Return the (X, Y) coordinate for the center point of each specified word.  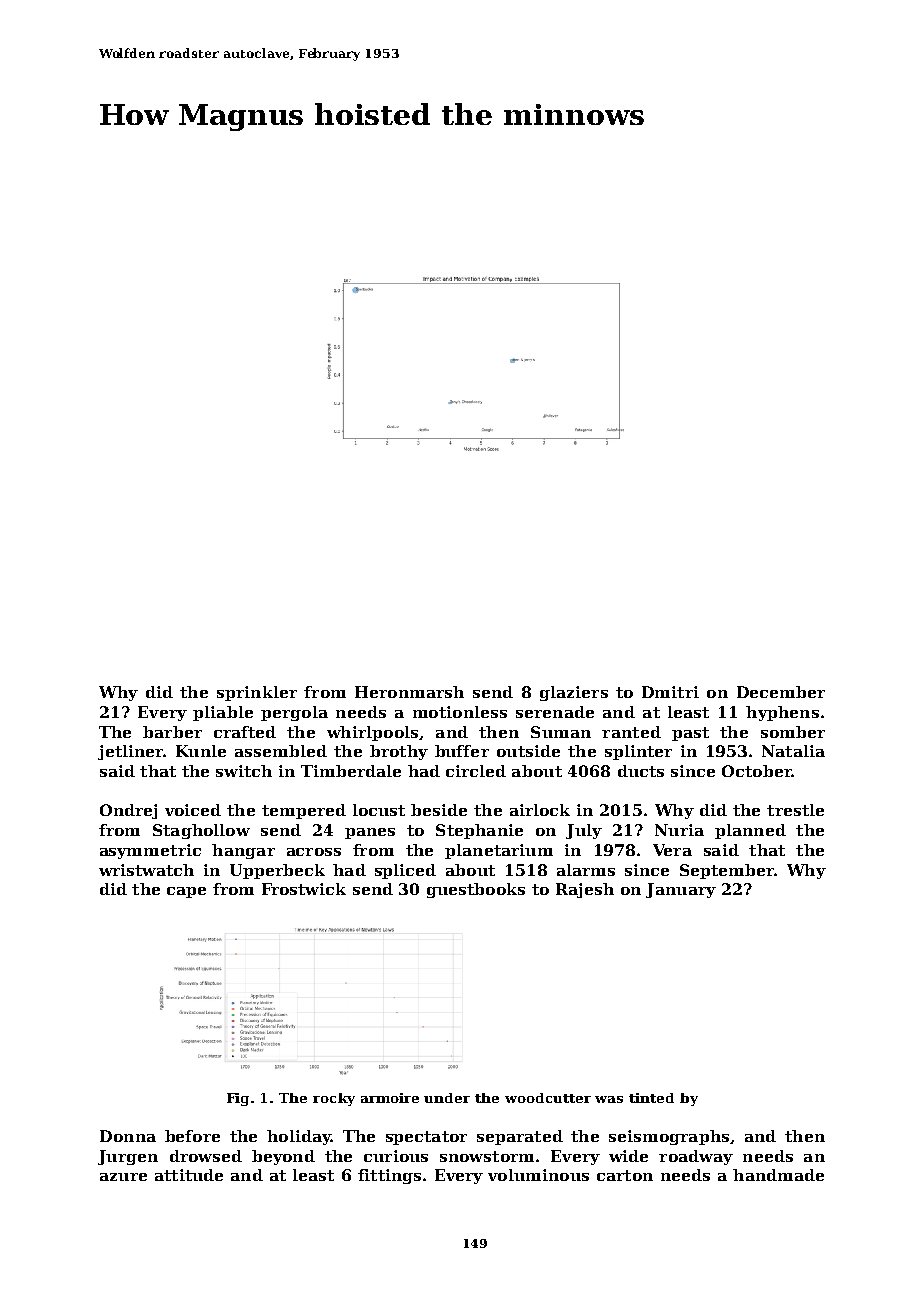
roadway (696, 1157)
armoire (390, 1098)
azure (123, 1177)
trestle (795, 810)
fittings (389, 1176)
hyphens (782, 713)
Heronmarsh (409, 692)
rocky (334, 1099)
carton (625, 1175)
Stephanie (479, 831)
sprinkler (257, 693)
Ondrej (128, 811)
